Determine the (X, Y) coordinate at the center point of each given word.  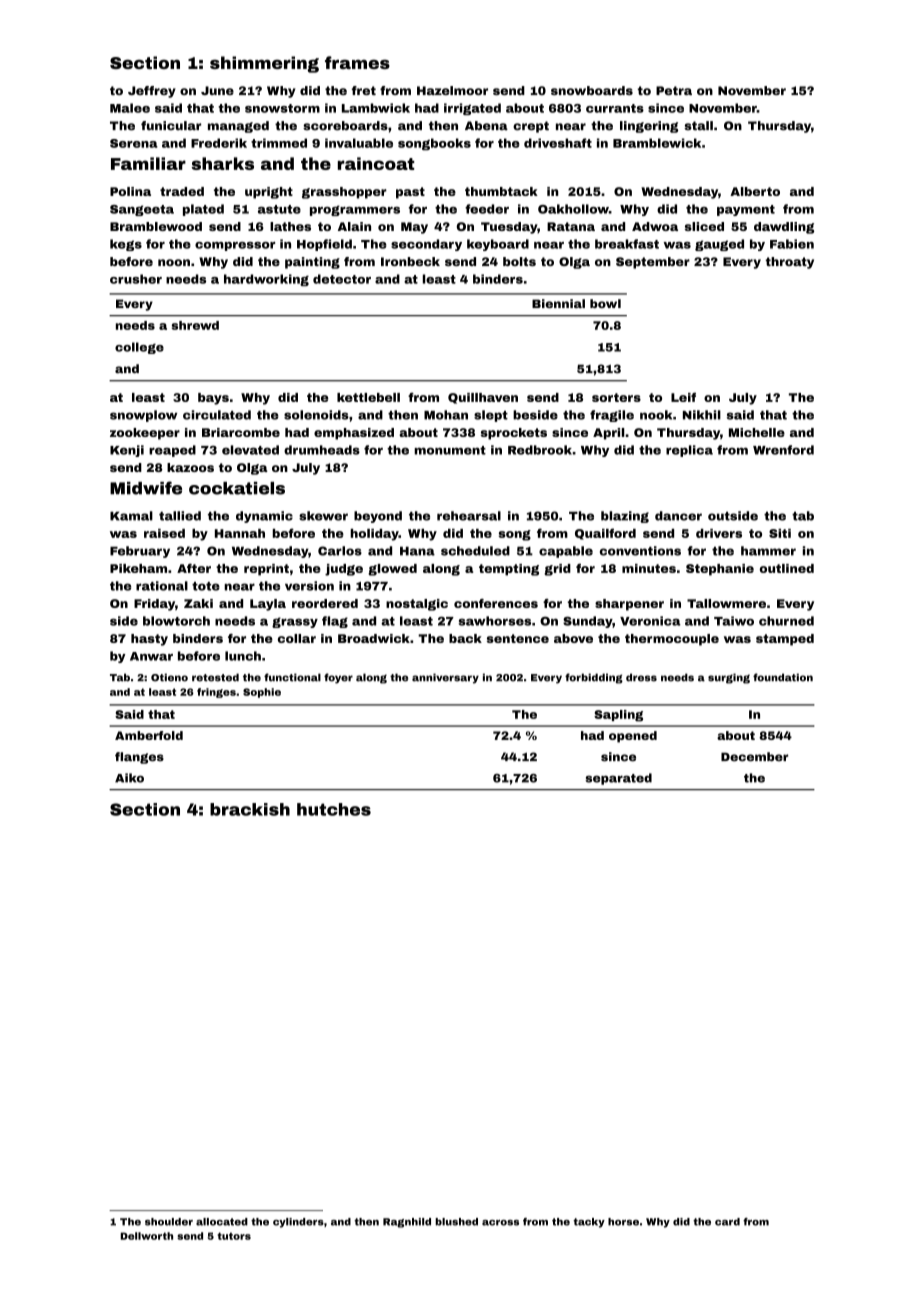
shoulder (169, 1222)
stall (698, 126)
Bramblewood (156, 226)
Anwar (151, 656)
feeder (487, 209)
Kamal (131, 516)
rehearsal (469, 516)
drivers (719, 533)
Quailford (605, 534)
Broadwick (374, 638)
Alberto (755, 191)
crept (531, 127)
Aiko (129, 778)
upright (269, 193)
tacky (589, 1223)
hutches (334, 809)
